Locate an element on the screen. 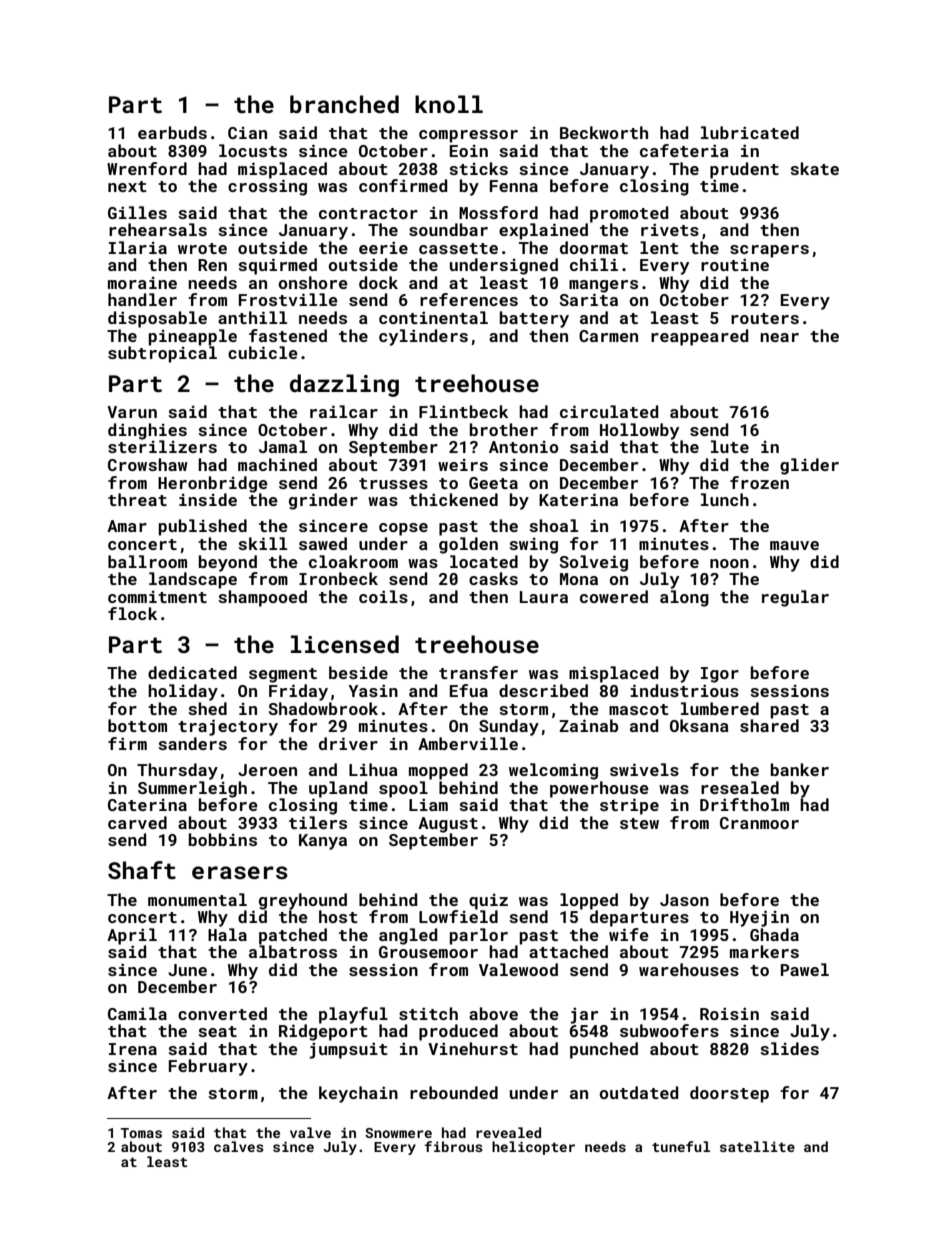  ballroom is located at coordinates (147, 561).
